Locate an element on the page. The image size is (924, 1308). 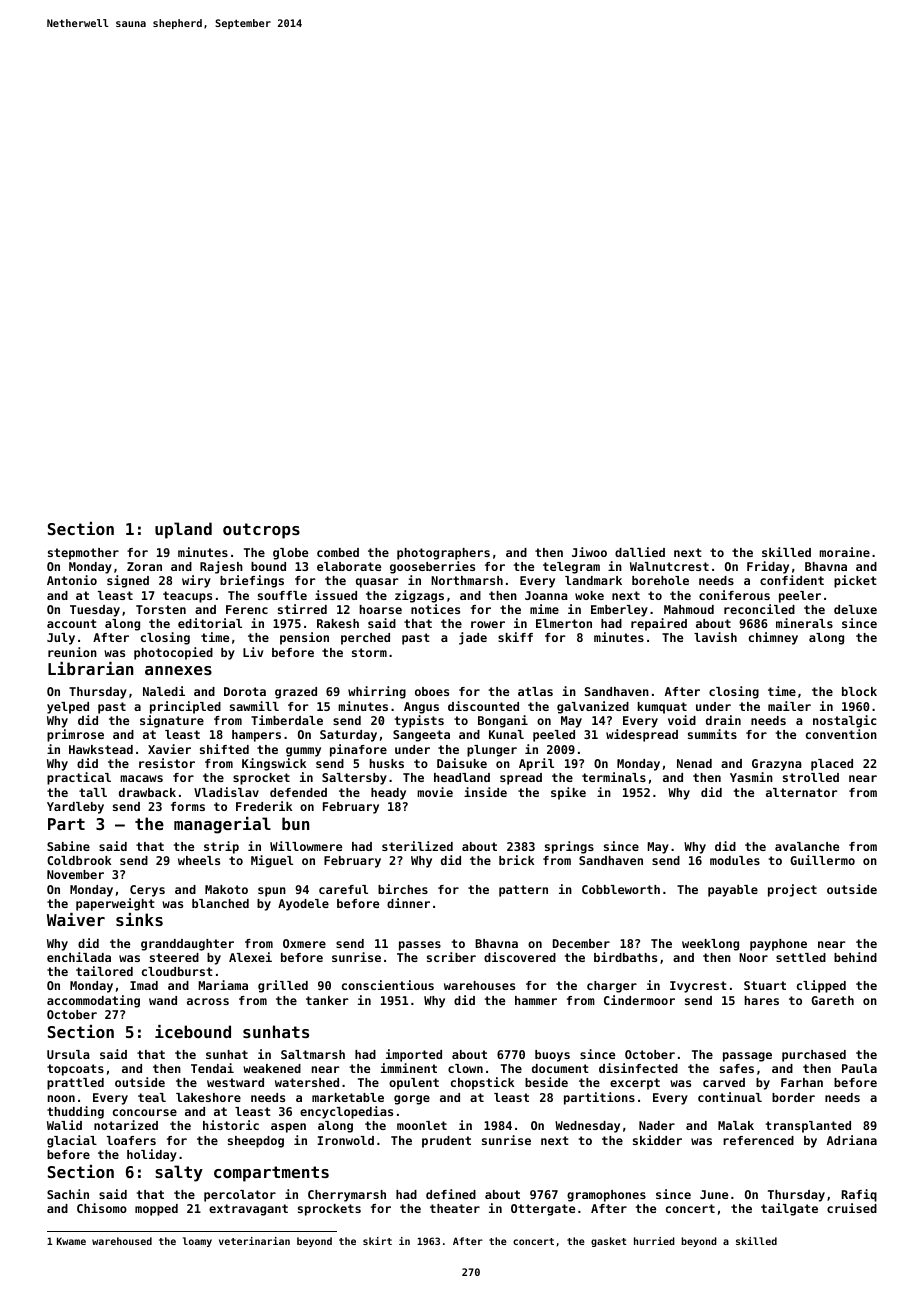
moraine is located at coordinates (844, 552).
